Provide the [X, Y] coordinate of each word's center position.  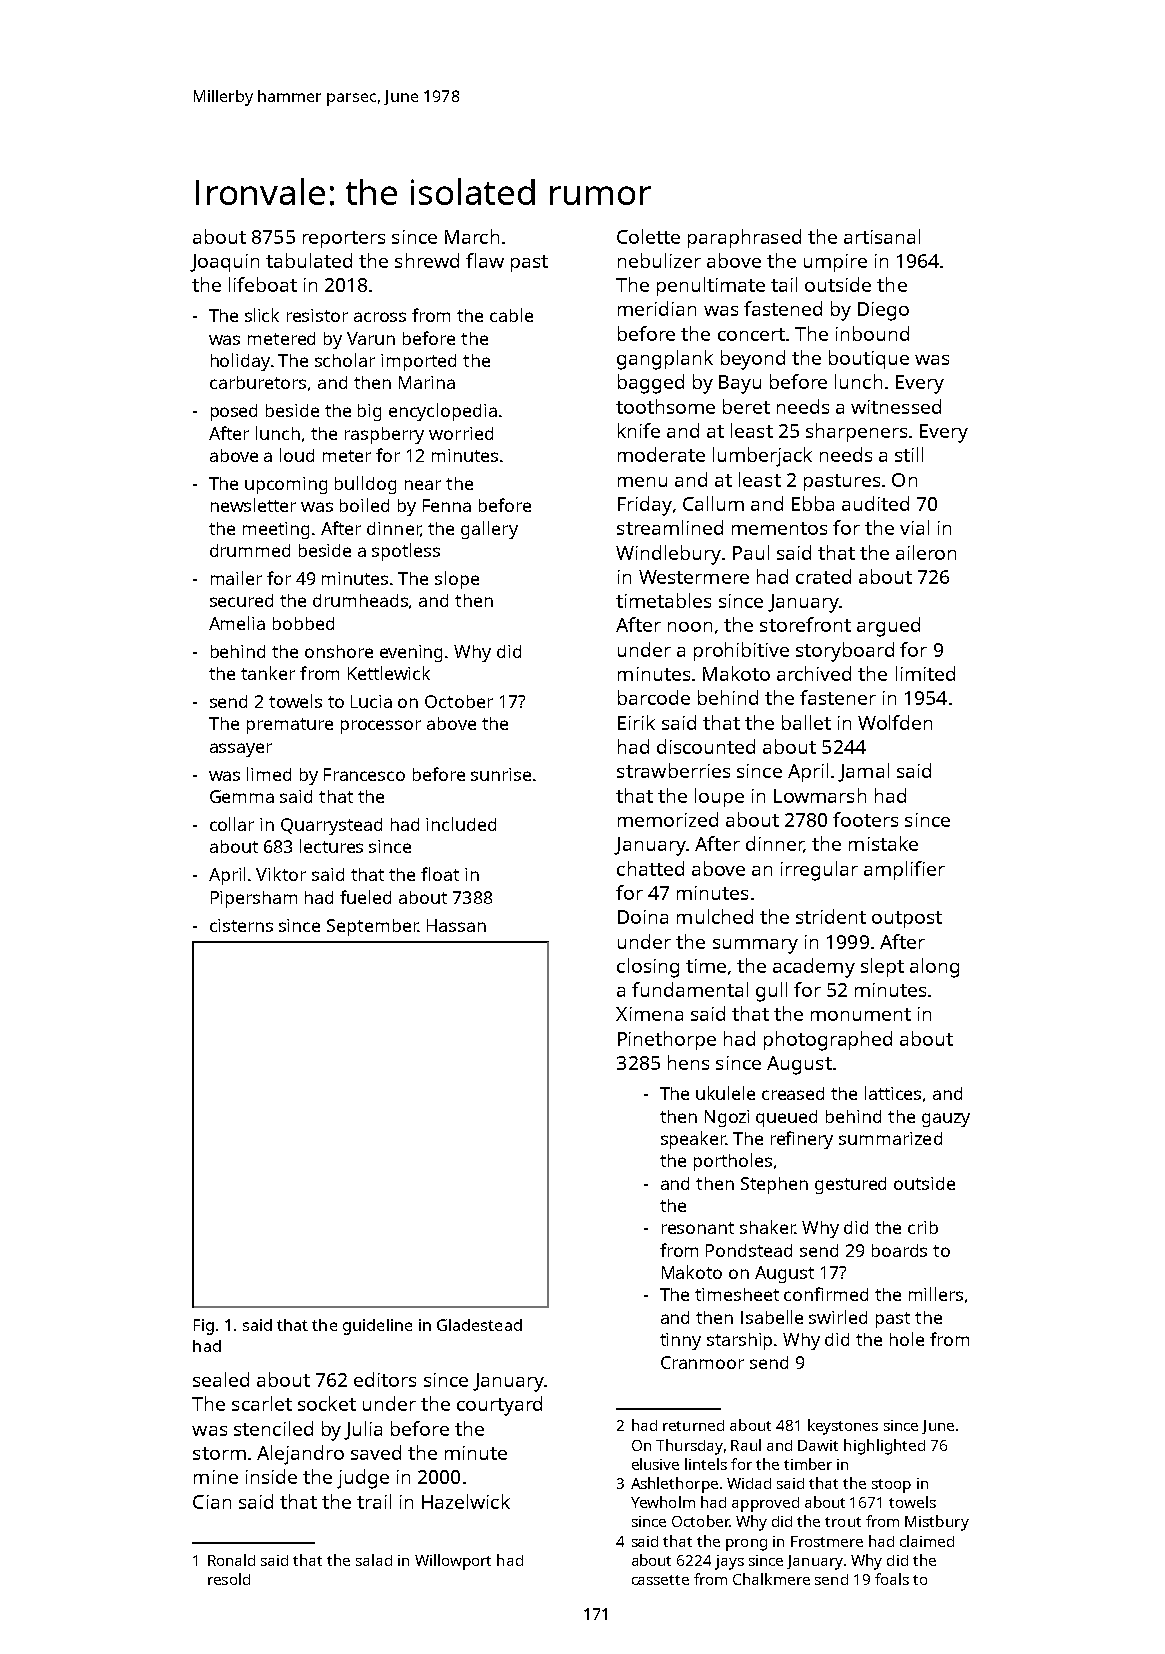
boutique [869, 359]
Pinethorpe [667, 1040]
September [372, 927]
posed [234, 412]
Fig [204, 1327]
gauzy [946, 1120]
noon [690, 627]
